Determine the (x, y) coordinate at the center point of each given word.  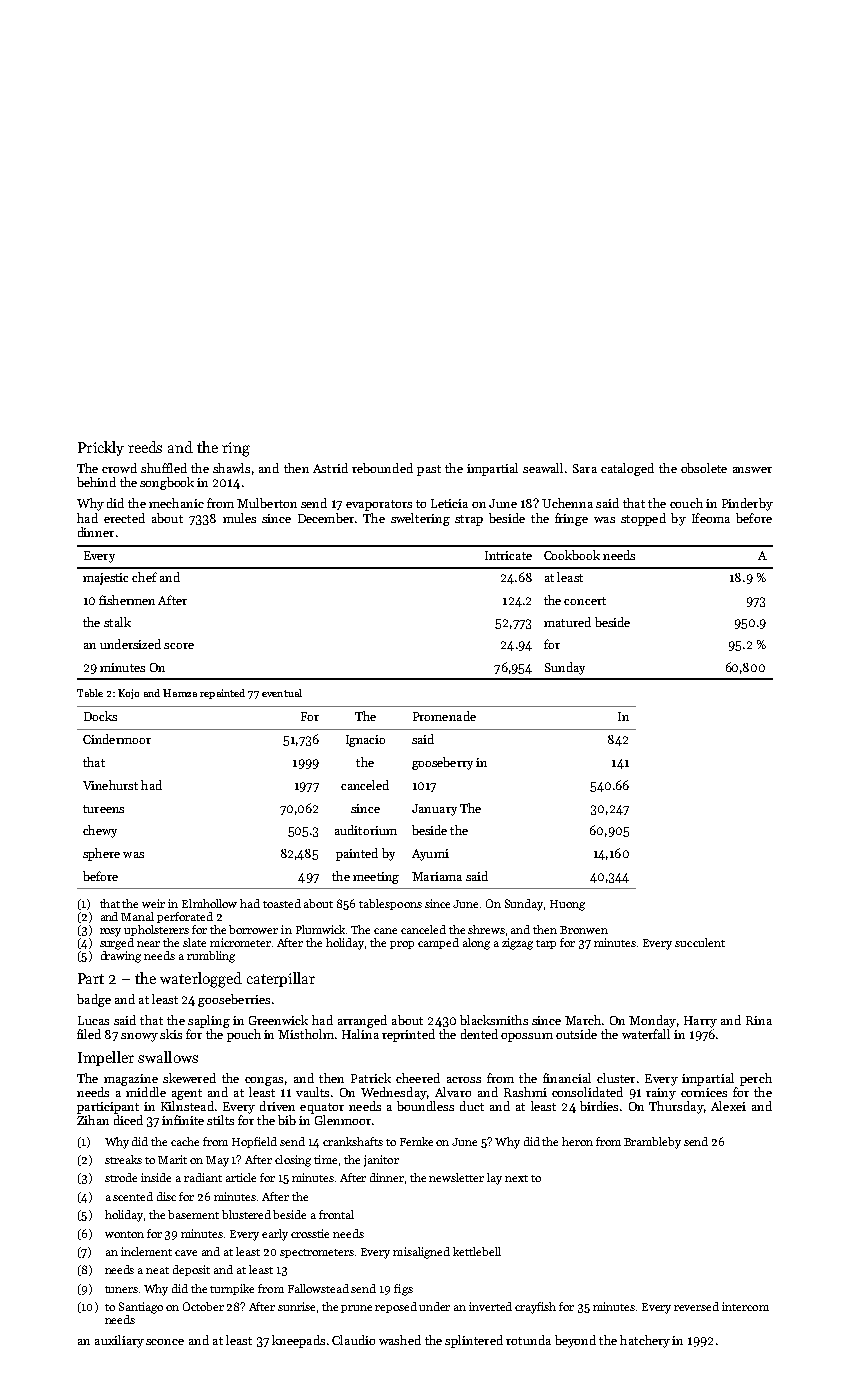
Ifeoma (711, 518)
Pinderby (747, 504)
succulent (700, 942)
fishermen (127, 600)
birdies (599, 1106)
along (476, 944)
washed (400, 1340)
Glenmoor (343, 1120)
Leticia (449, 503)
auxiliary (119, 1341)
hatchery (645, 1341)
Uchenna (567, 503)
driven (277, 1106)
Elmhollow (209, 903)
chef (144, 577)
